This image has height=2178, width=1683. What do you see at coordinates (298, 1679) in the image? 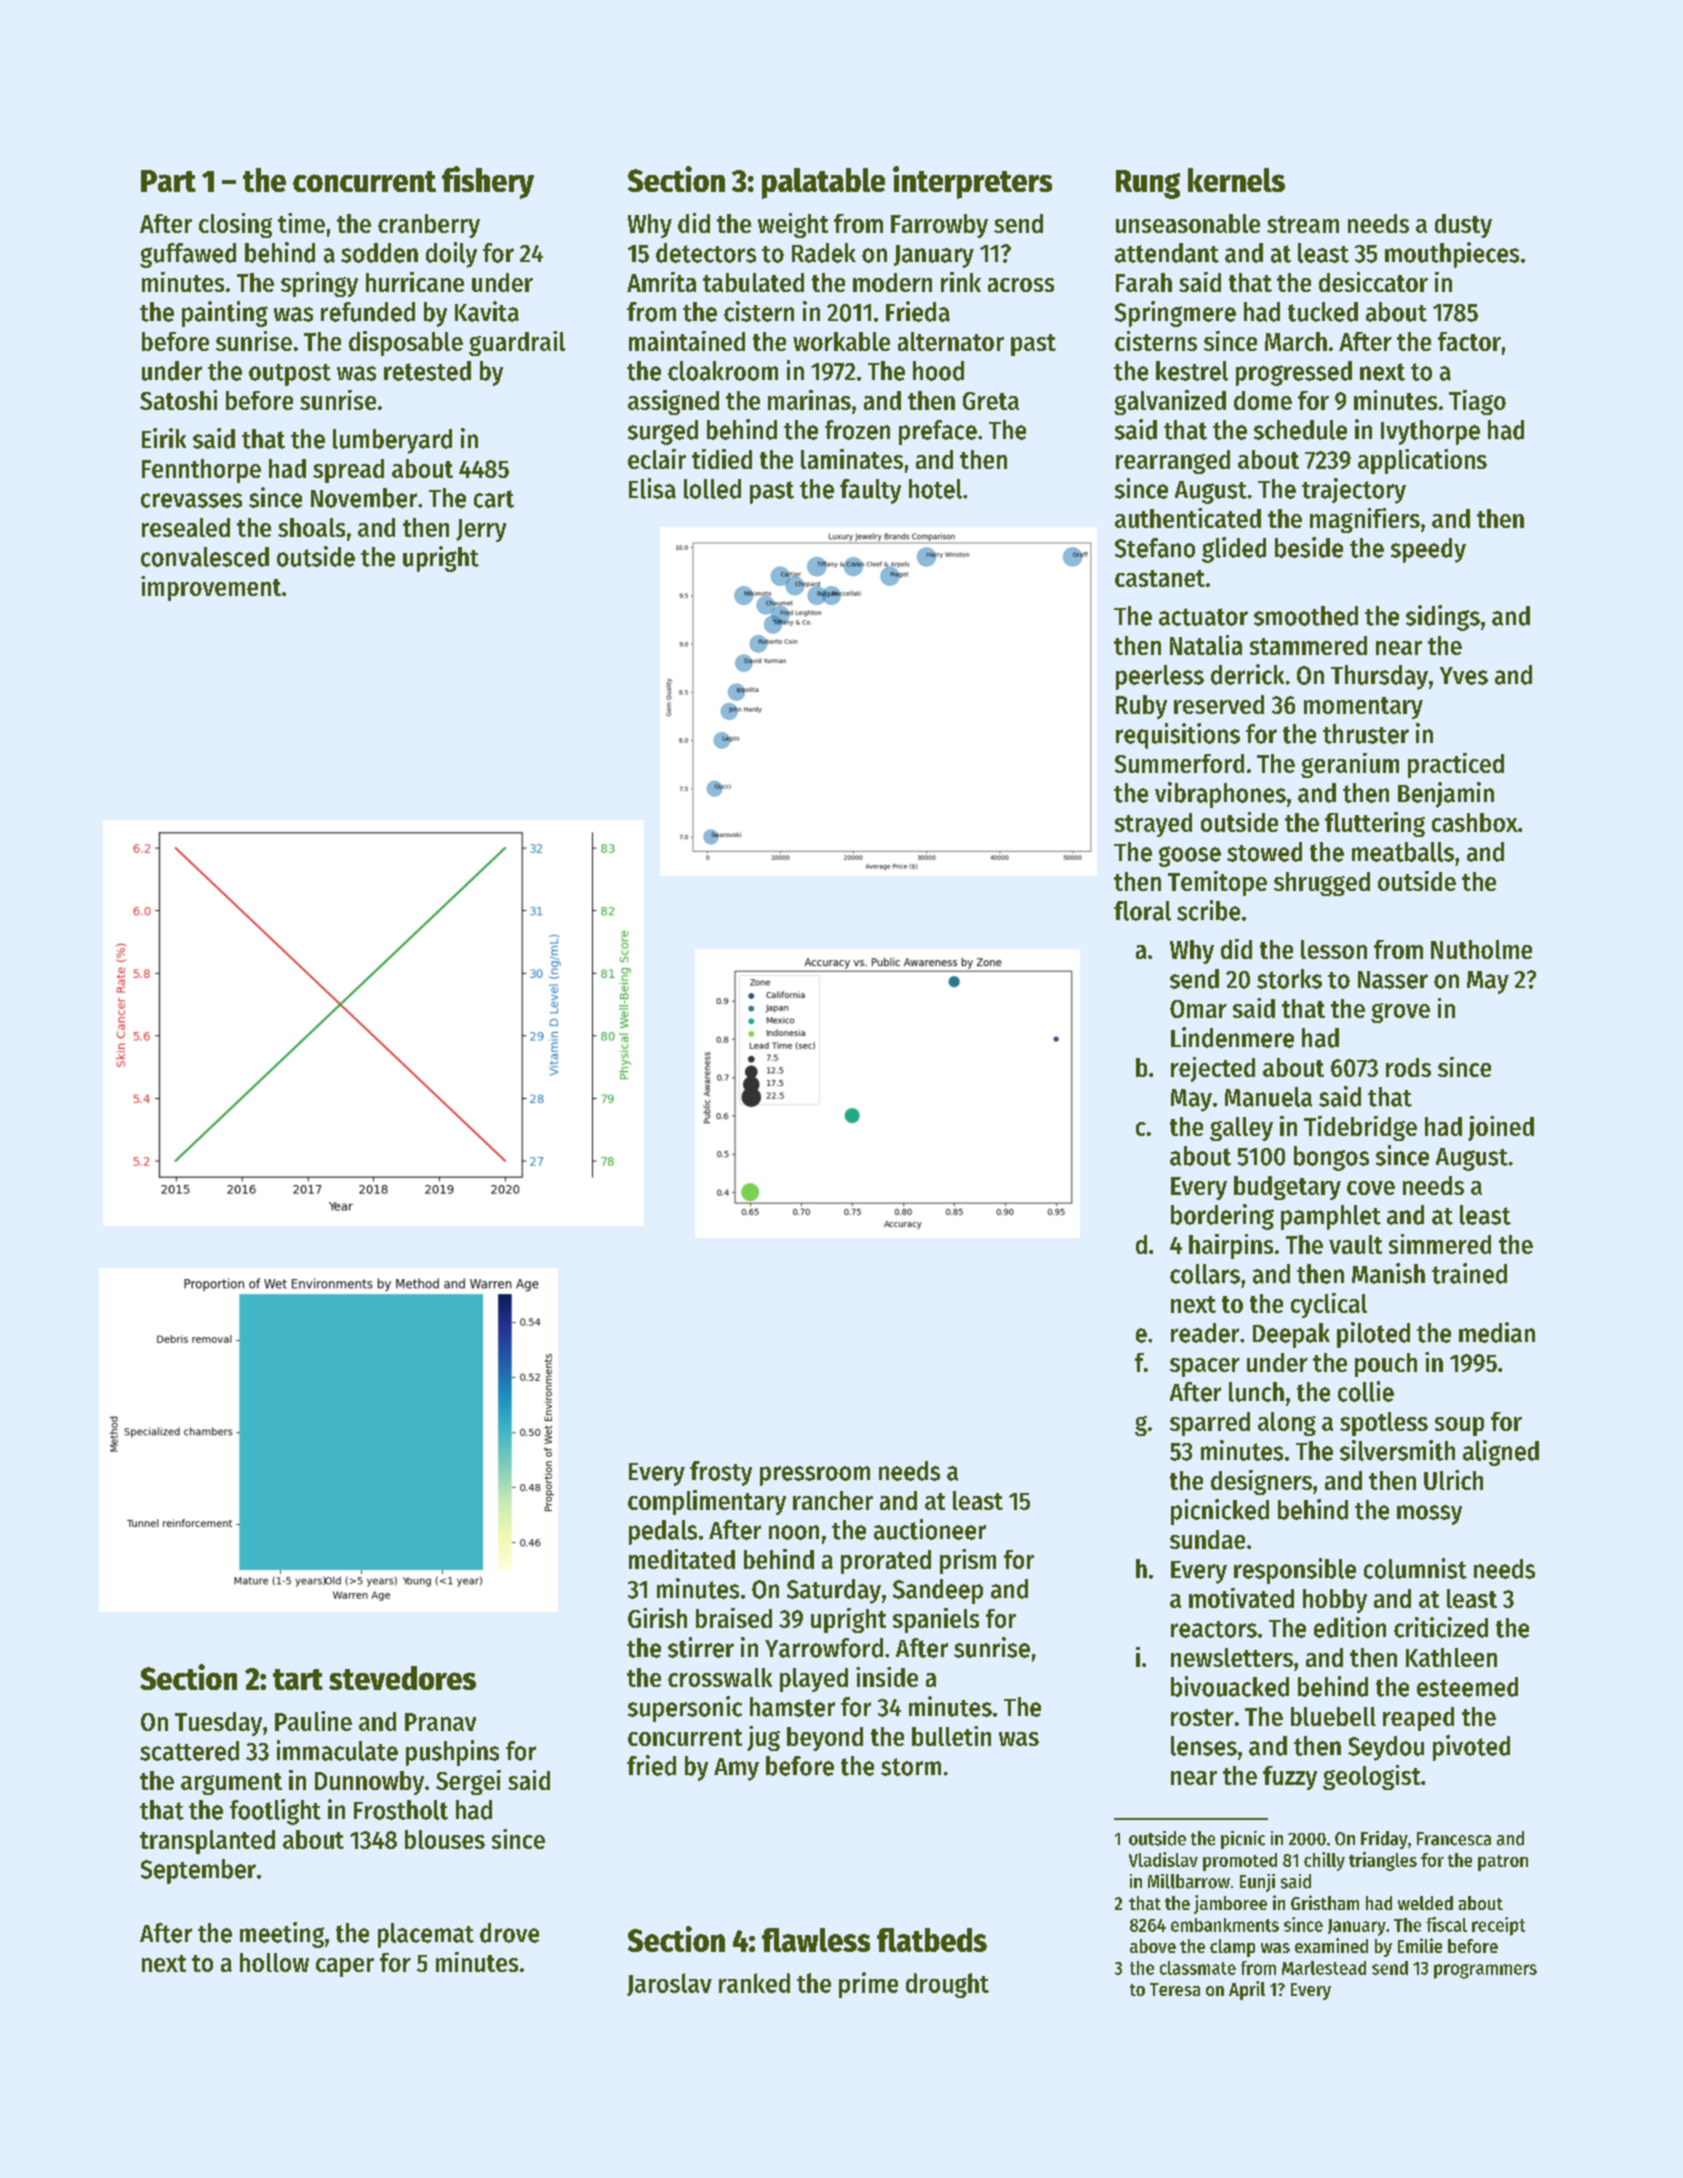
I see `tart` at bounding box center [298, 1679].
